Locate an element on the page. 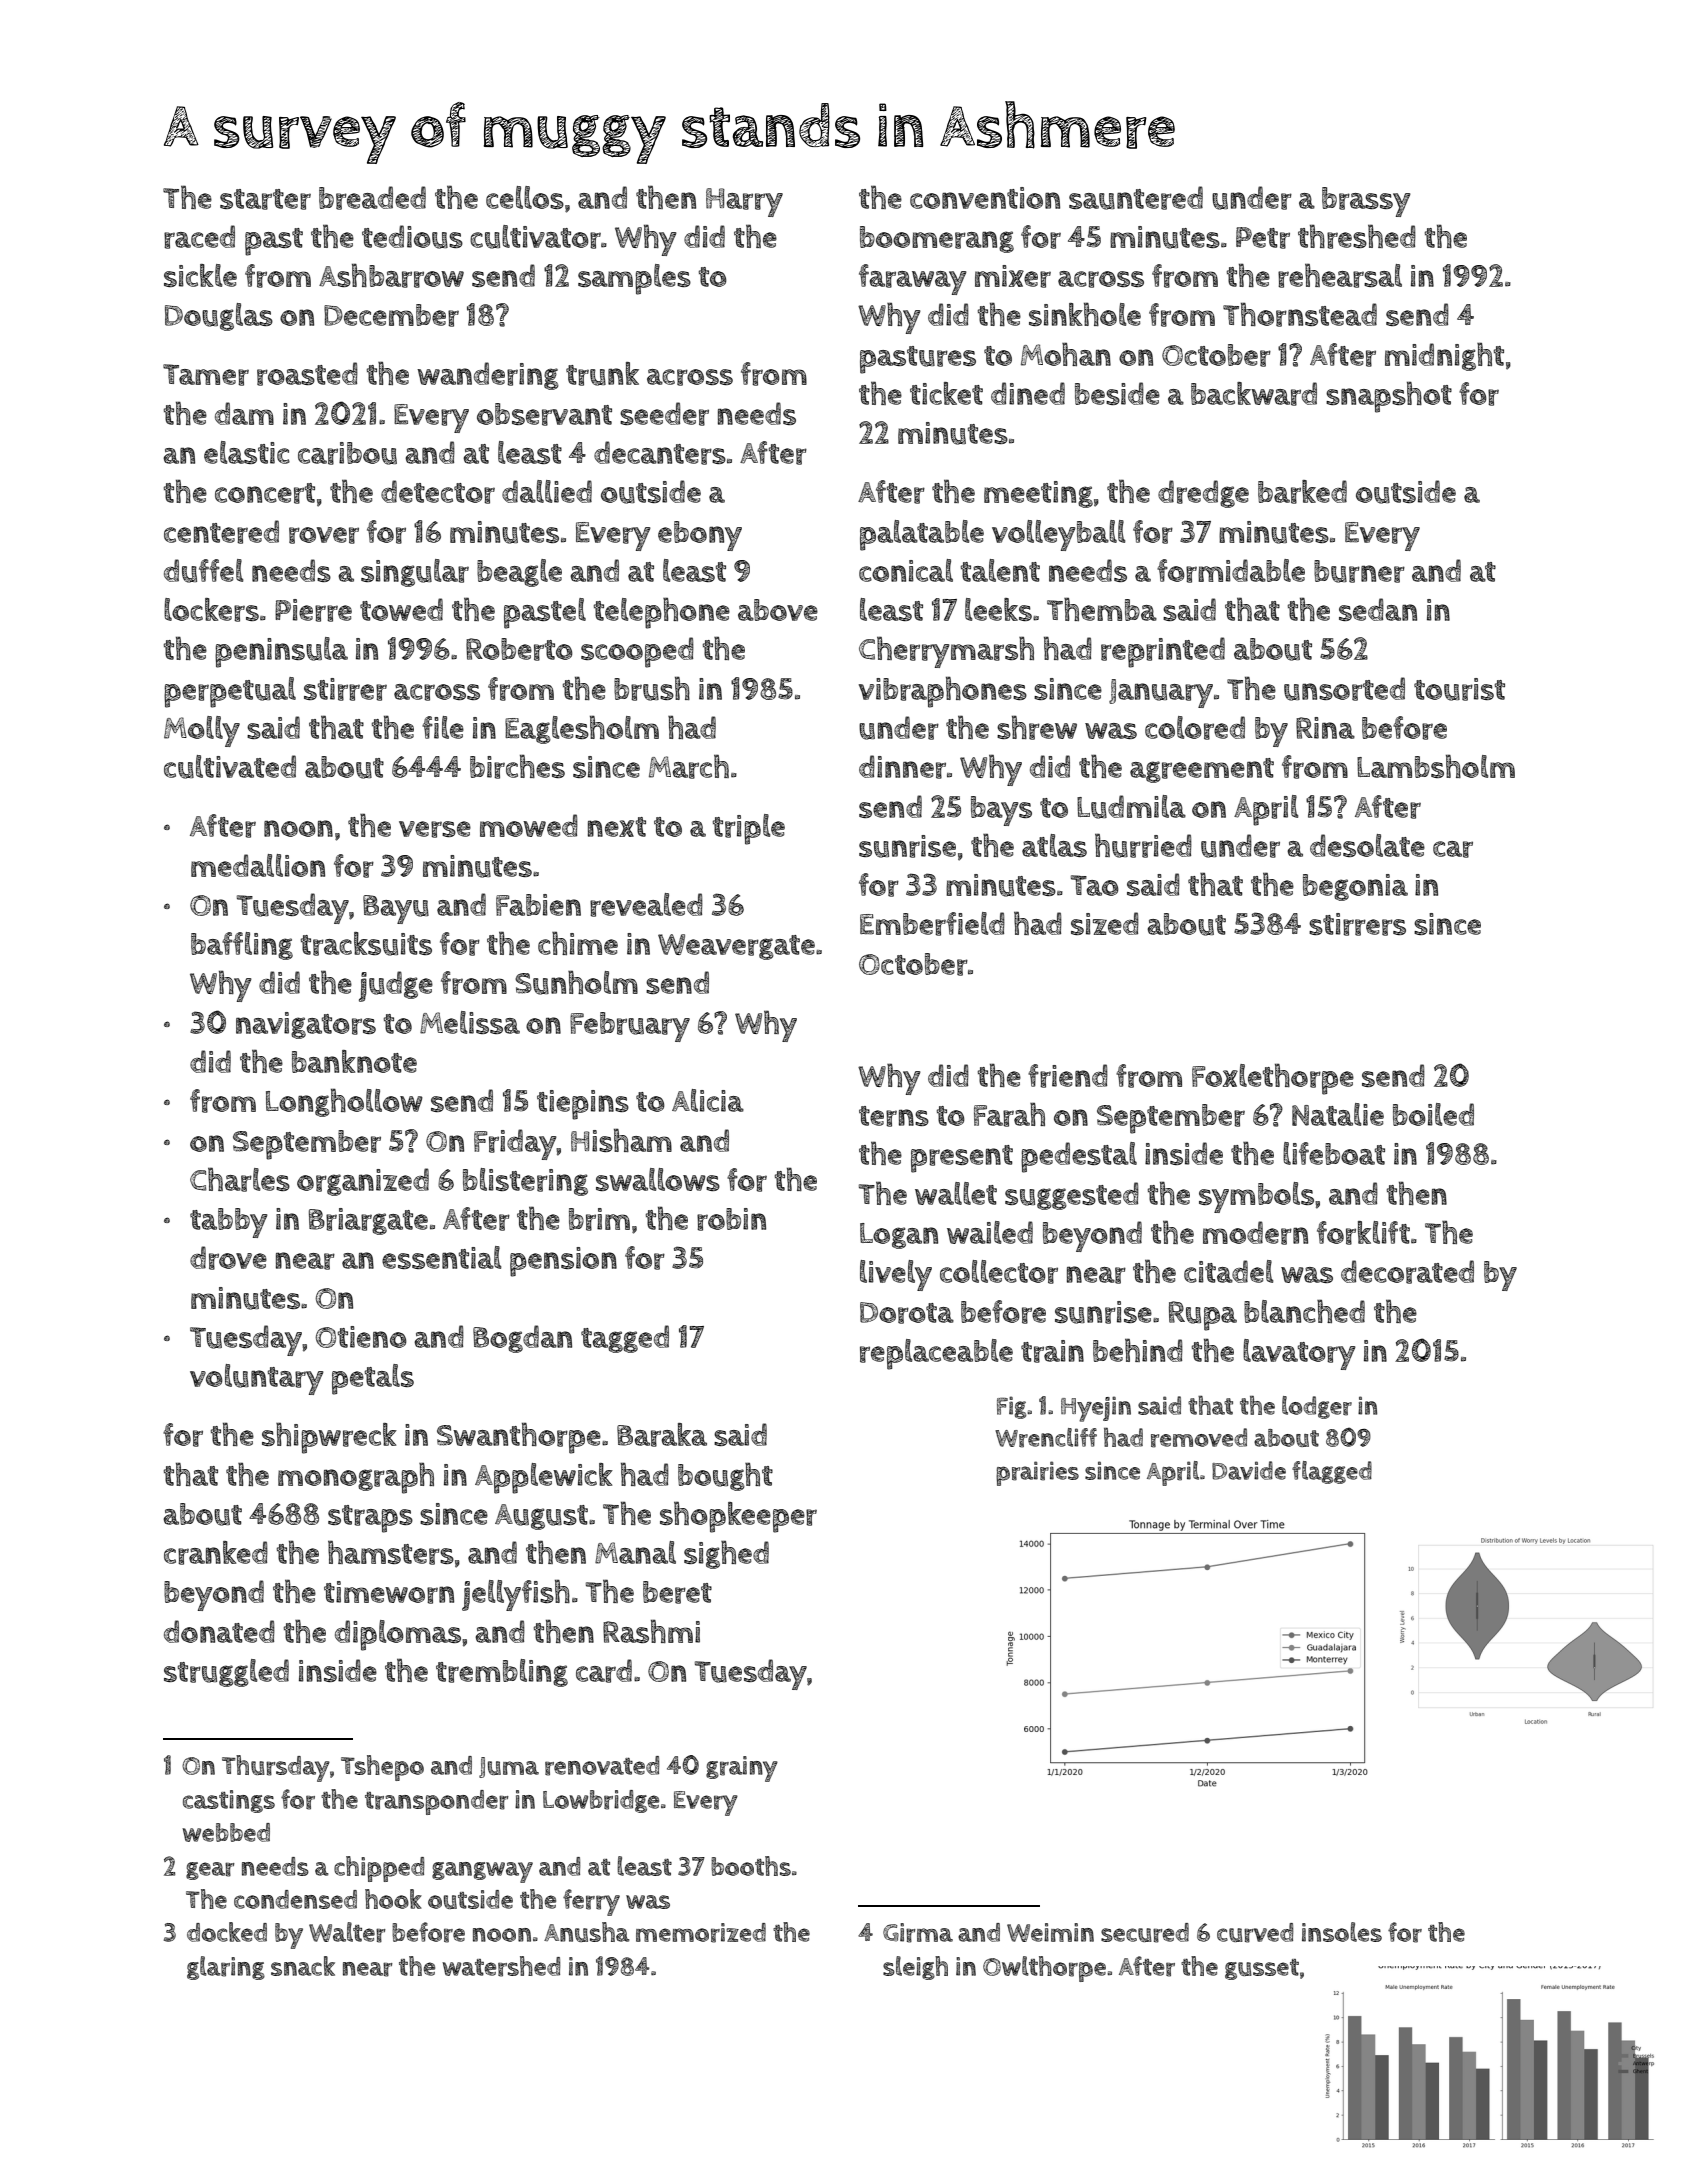  Harry is located at coordinates (744, 202).
